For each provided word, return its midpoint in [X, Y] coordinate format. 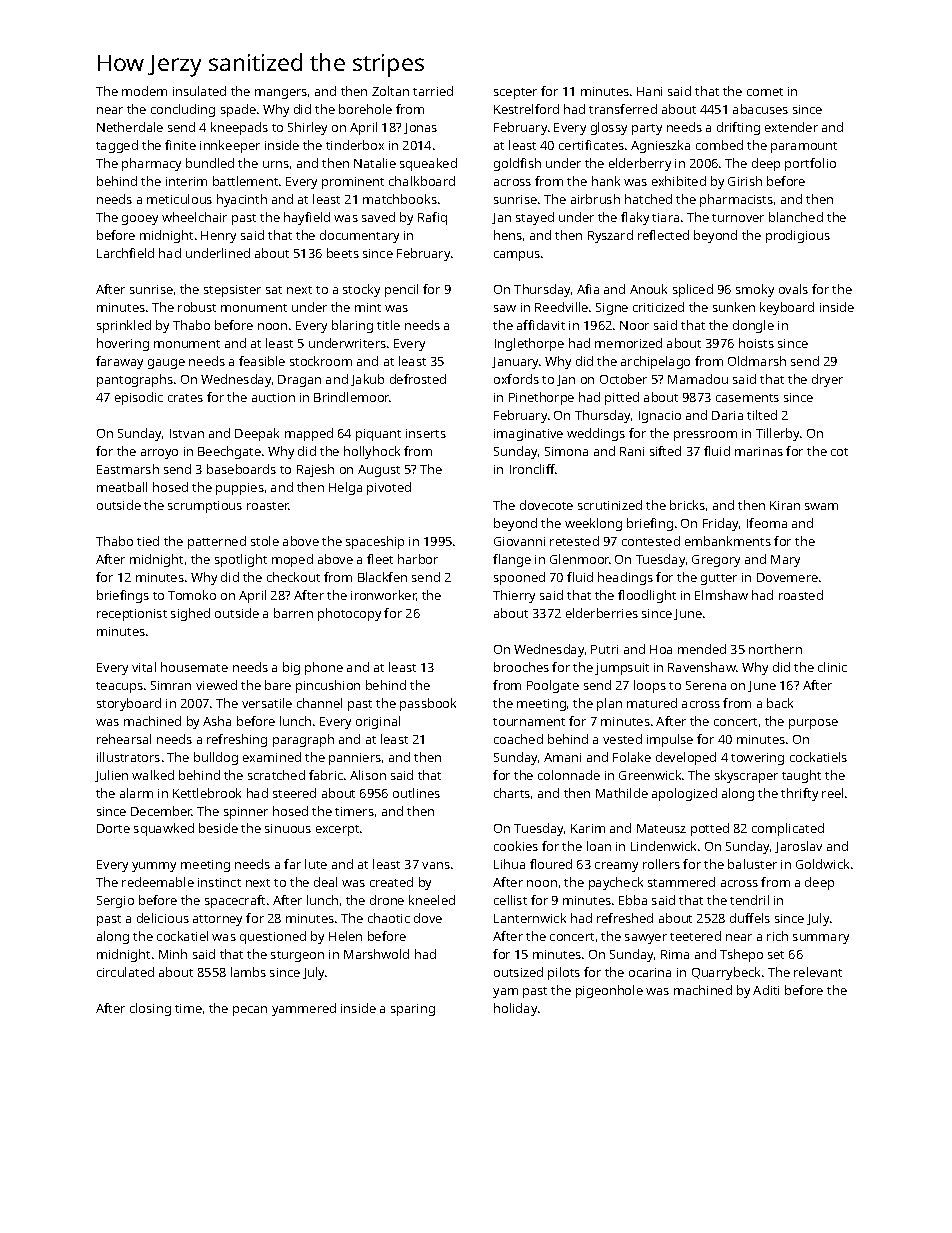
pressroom [705, 436]
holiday [515, 1009]
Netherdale [130, 127]
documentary [359, 236]
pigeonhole [609, 991]
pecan [250, 1011]
